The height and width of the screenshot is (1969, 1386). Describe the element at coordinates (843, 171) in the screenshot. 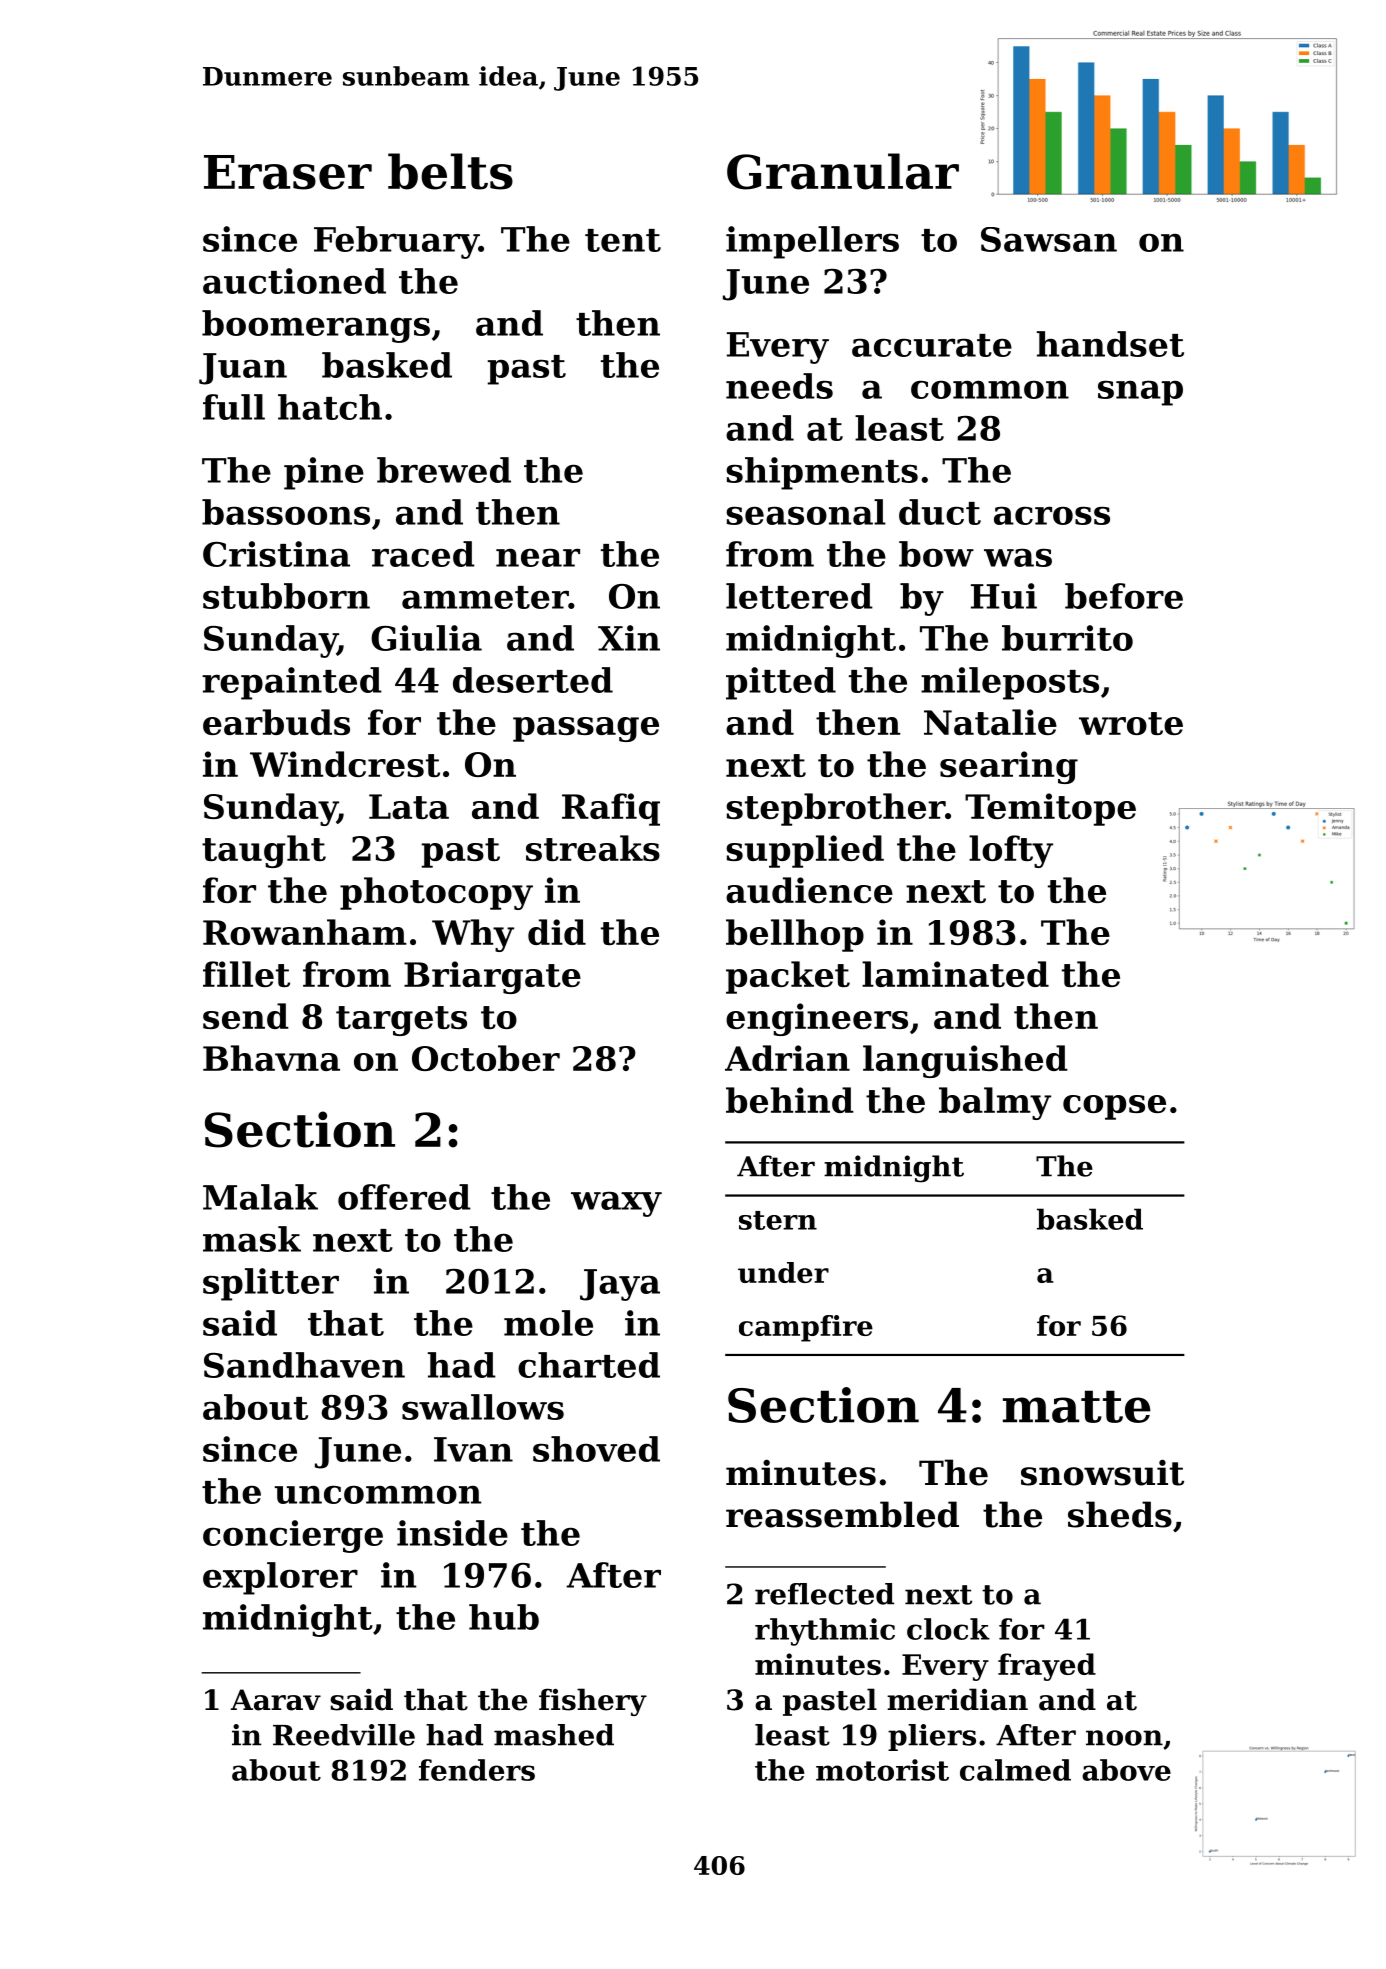

I see `Granular` at that location.
